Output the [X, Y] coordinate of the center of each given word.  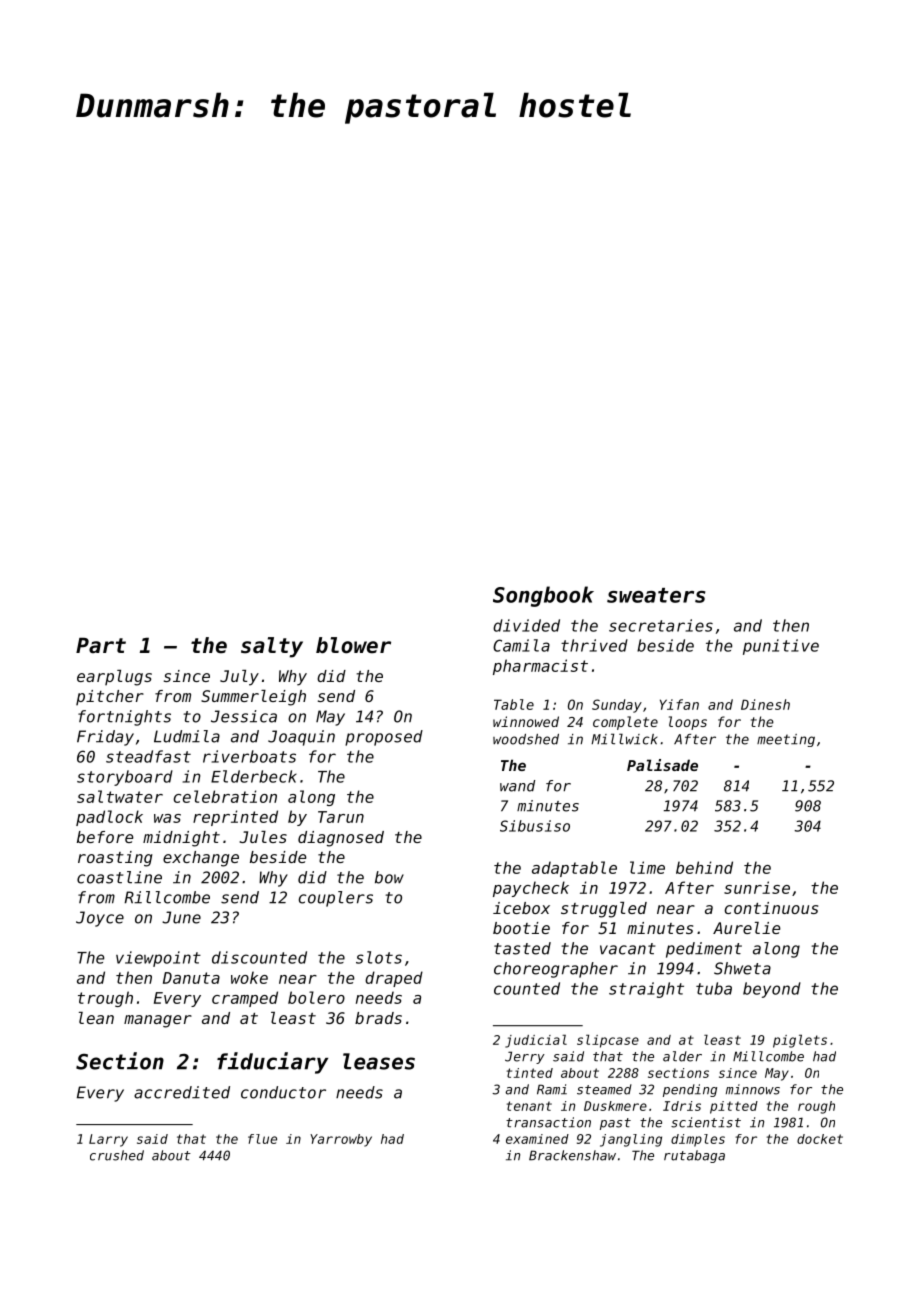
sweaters [656, 595]
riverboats [249, 756]
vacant [627, 949]
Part [101, 645]
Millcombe [768, 1056]
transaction [548, 1122]
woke [249, 977]
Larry [108, 1140]
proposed [384, 738]
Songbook [543, 596]
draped [394, 979]
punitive [781, 647]
